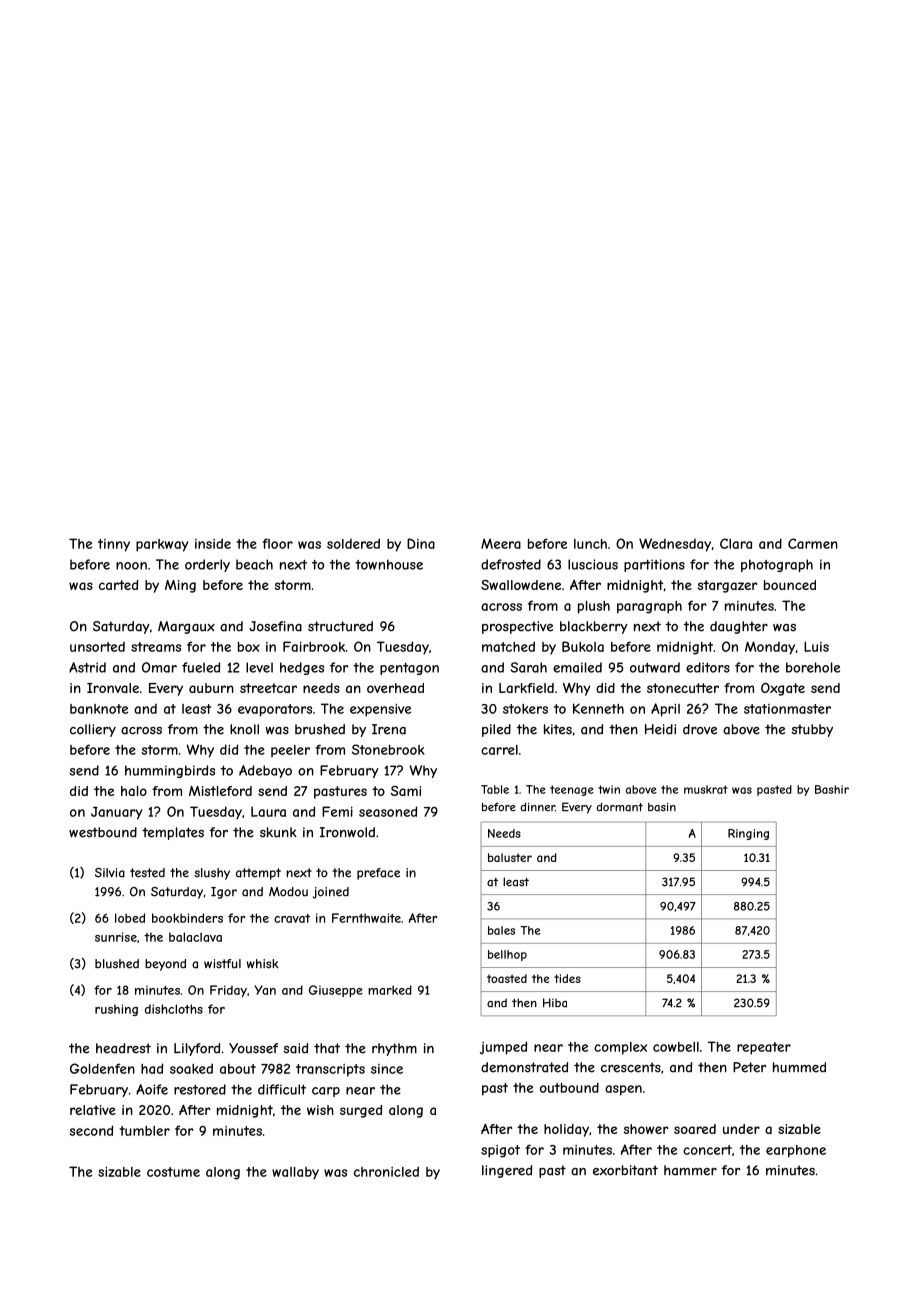 This page has height=1308, width=924. What do you see at coordinates (361, 1111) in the page?
I see `surged` at bounding box center [361, 1111].
